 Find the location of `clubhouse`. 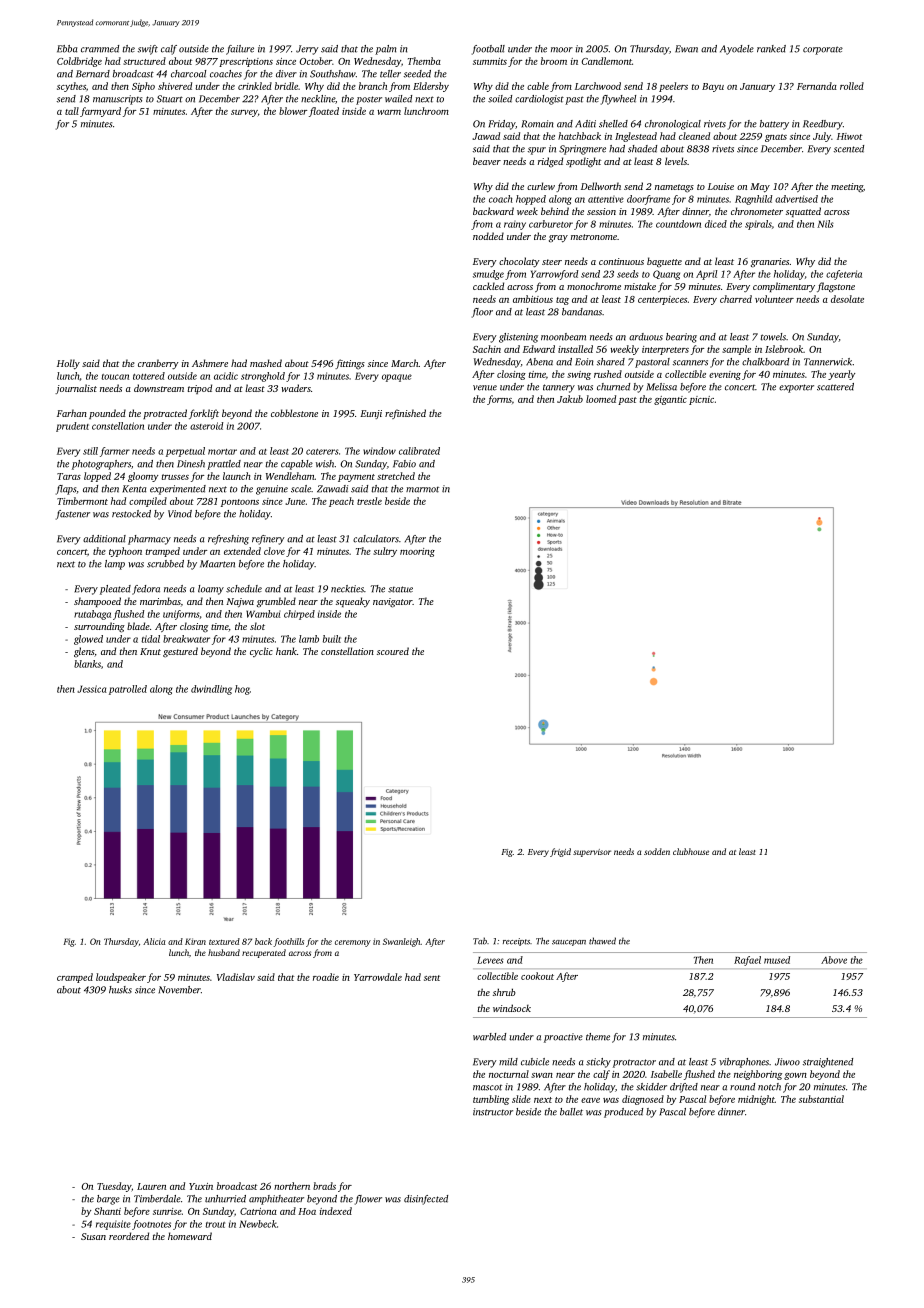

clubhouse is located at coordinates (691, 851).
